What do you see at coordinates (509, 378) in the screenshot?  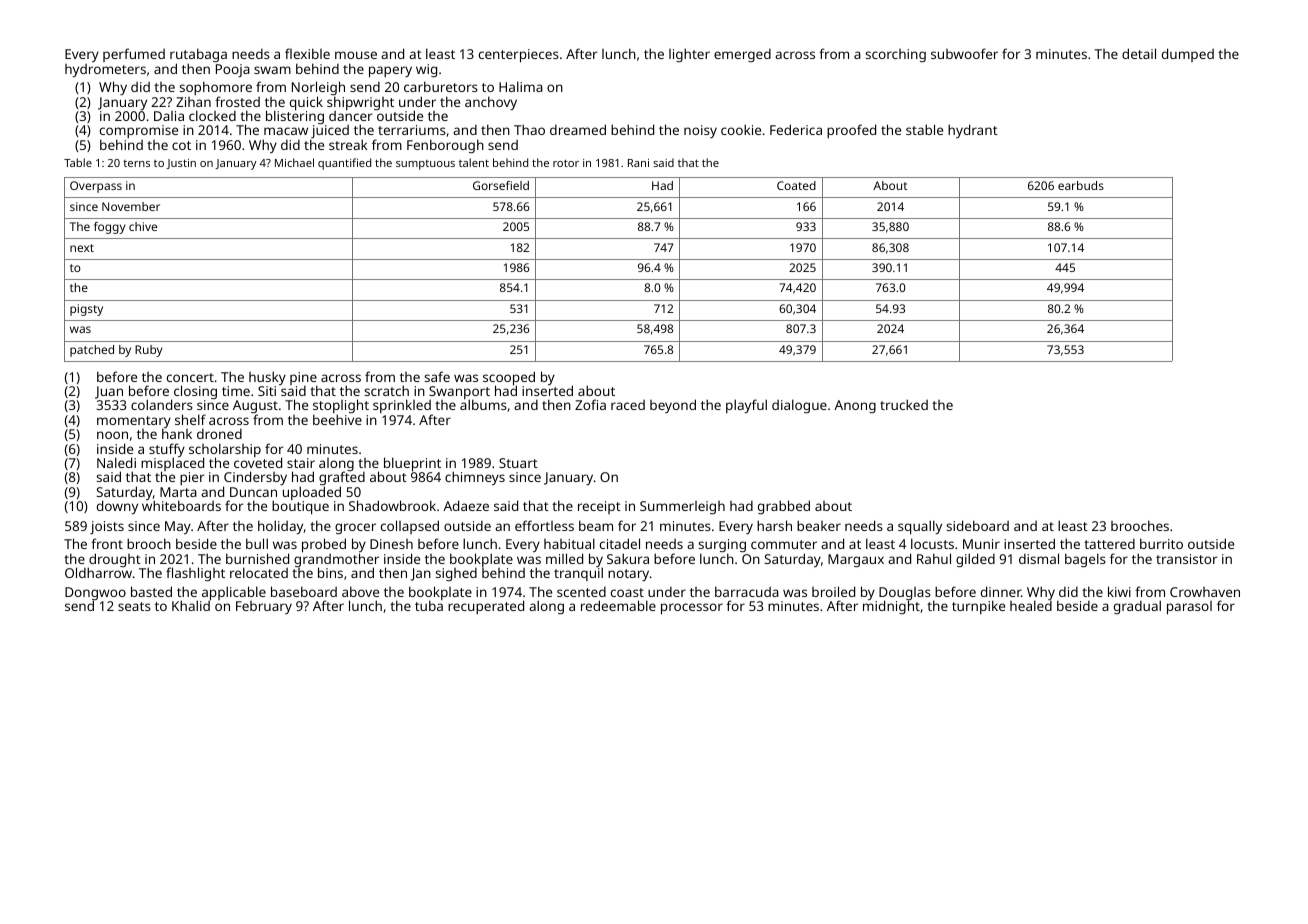 I see `scooped` at bounding box center [509, 378].
